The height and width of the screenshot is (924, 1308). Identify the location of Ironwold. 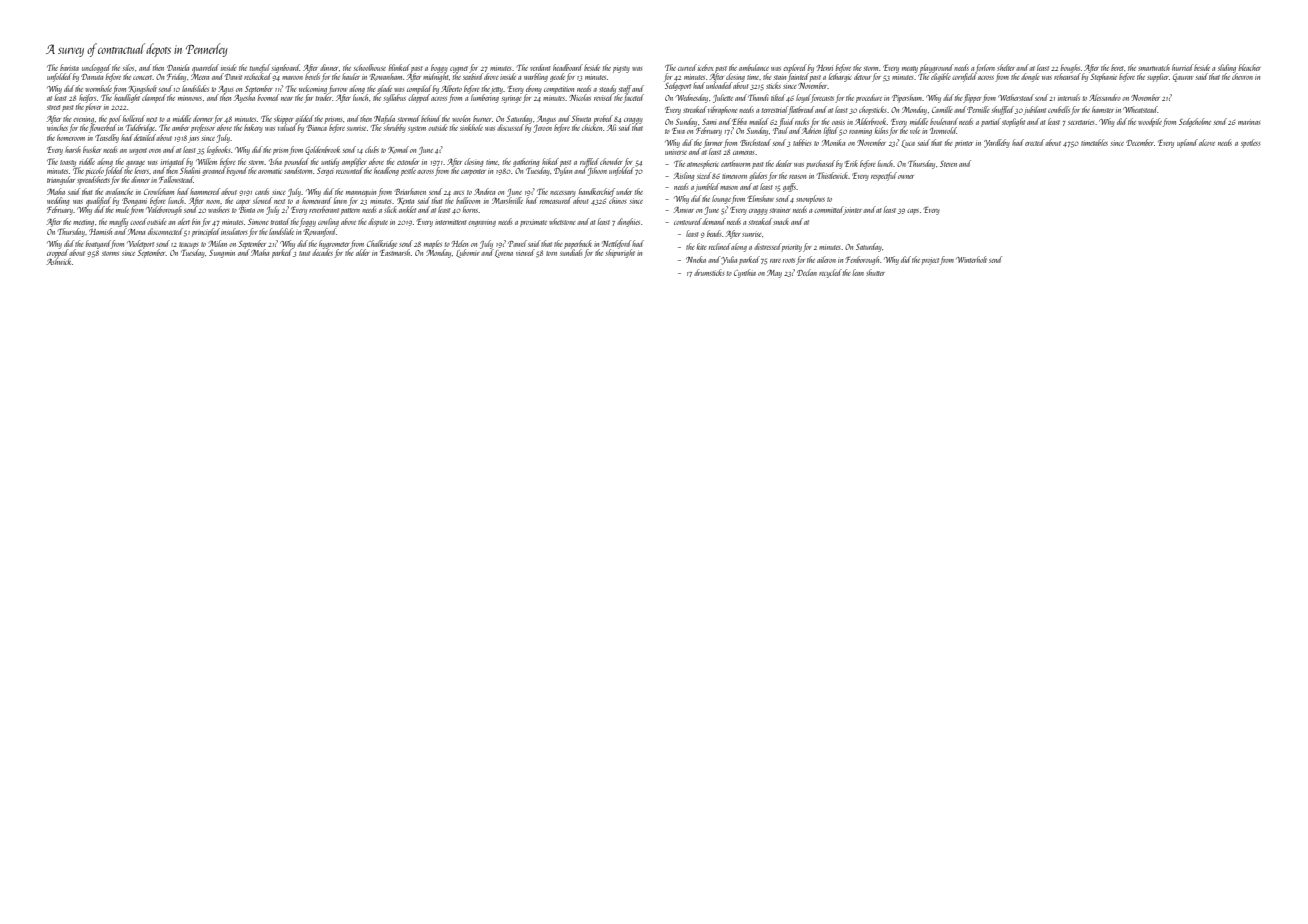
(943, 130).
